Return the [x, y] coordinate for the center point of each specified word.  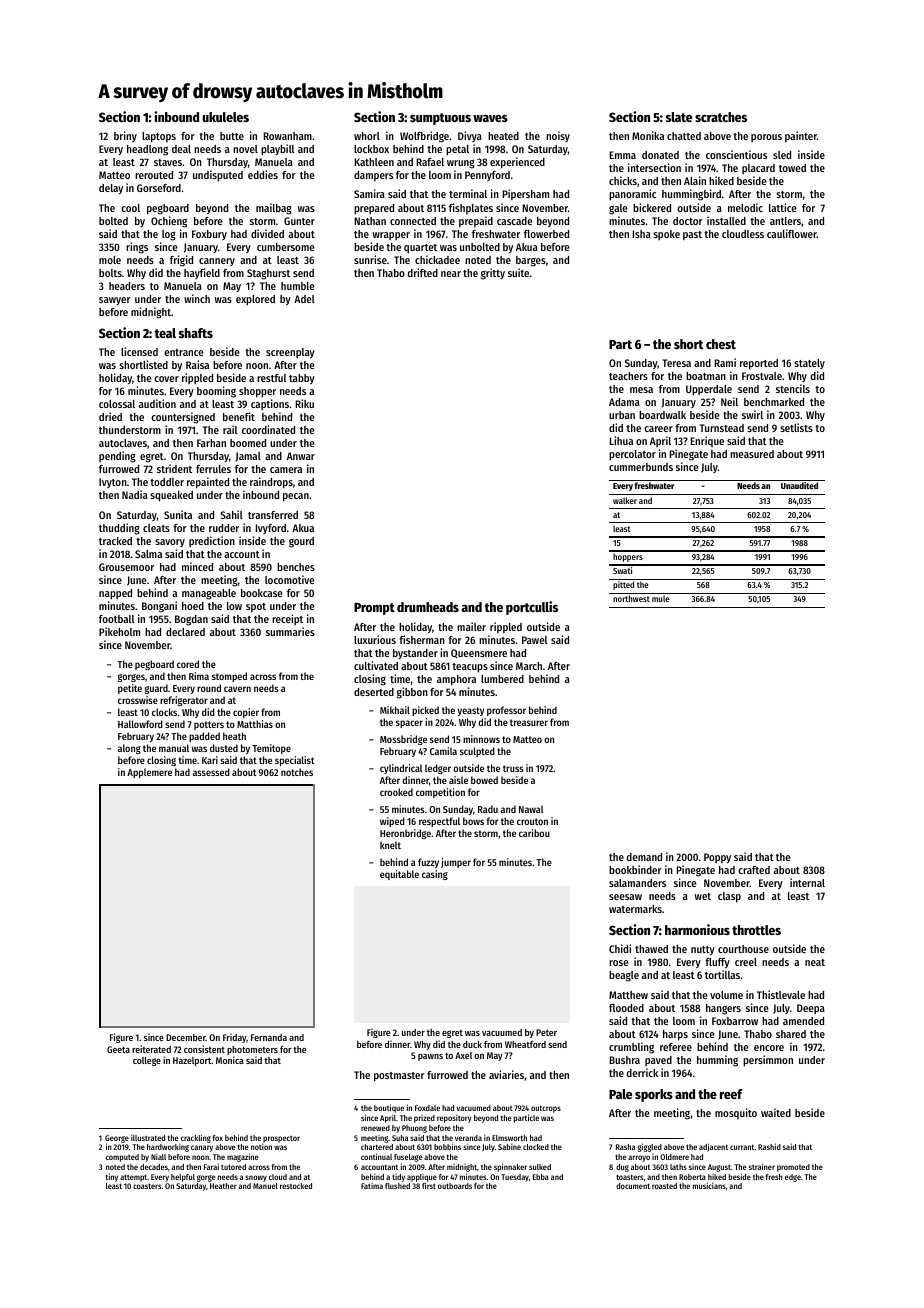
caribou [534, 833]
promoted [793, 1168]
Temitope [271, 749]
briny [125, 136]
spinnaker [510, 1167]
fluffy [717, 963]
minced [197, 566]
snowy [256, 1178]
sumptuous [440, 119]
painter [801, 137]
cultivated [376, 665]
